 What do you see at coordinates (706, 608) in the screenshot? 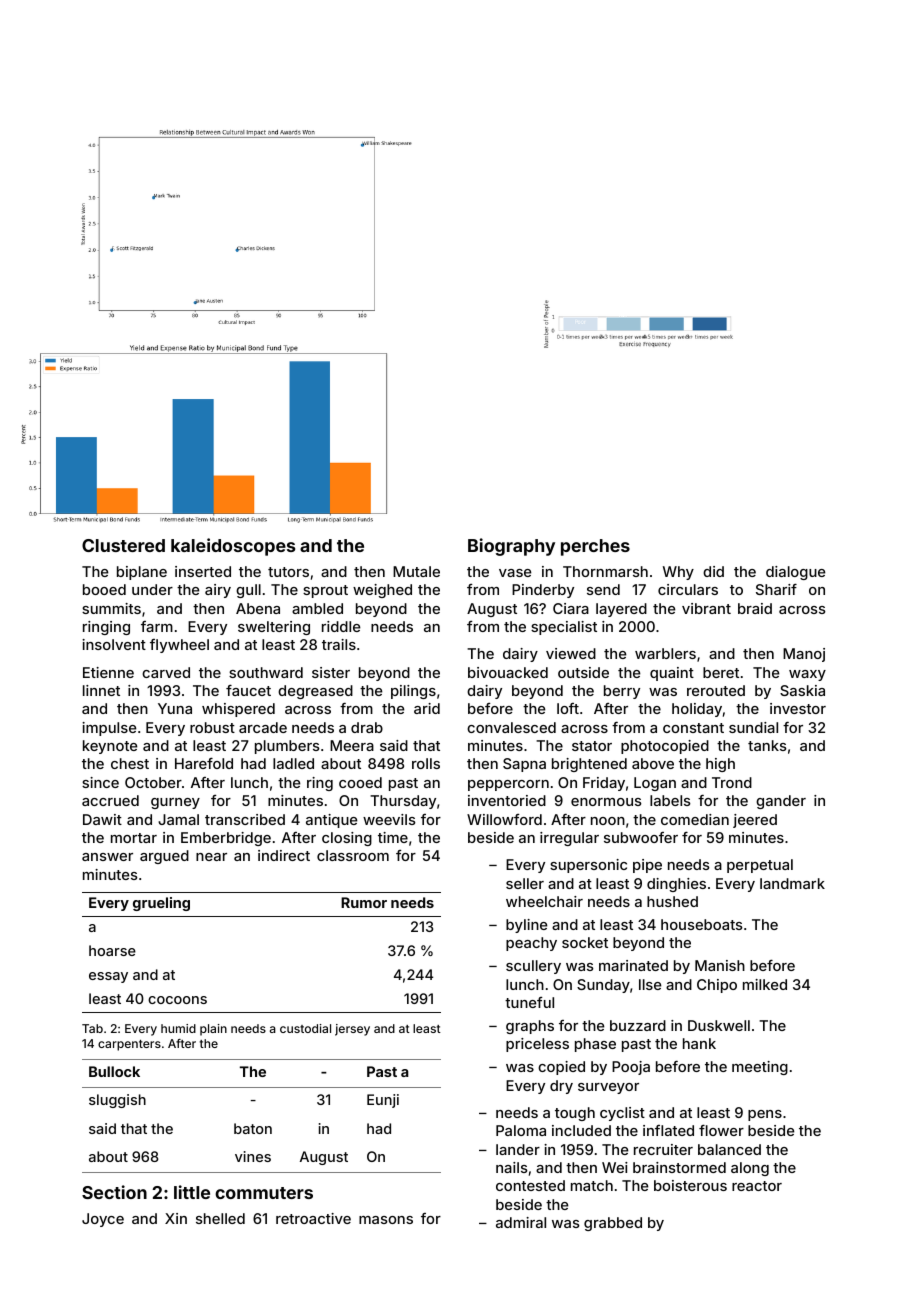
I see `vibrant` at bounding box center [706, 608].
